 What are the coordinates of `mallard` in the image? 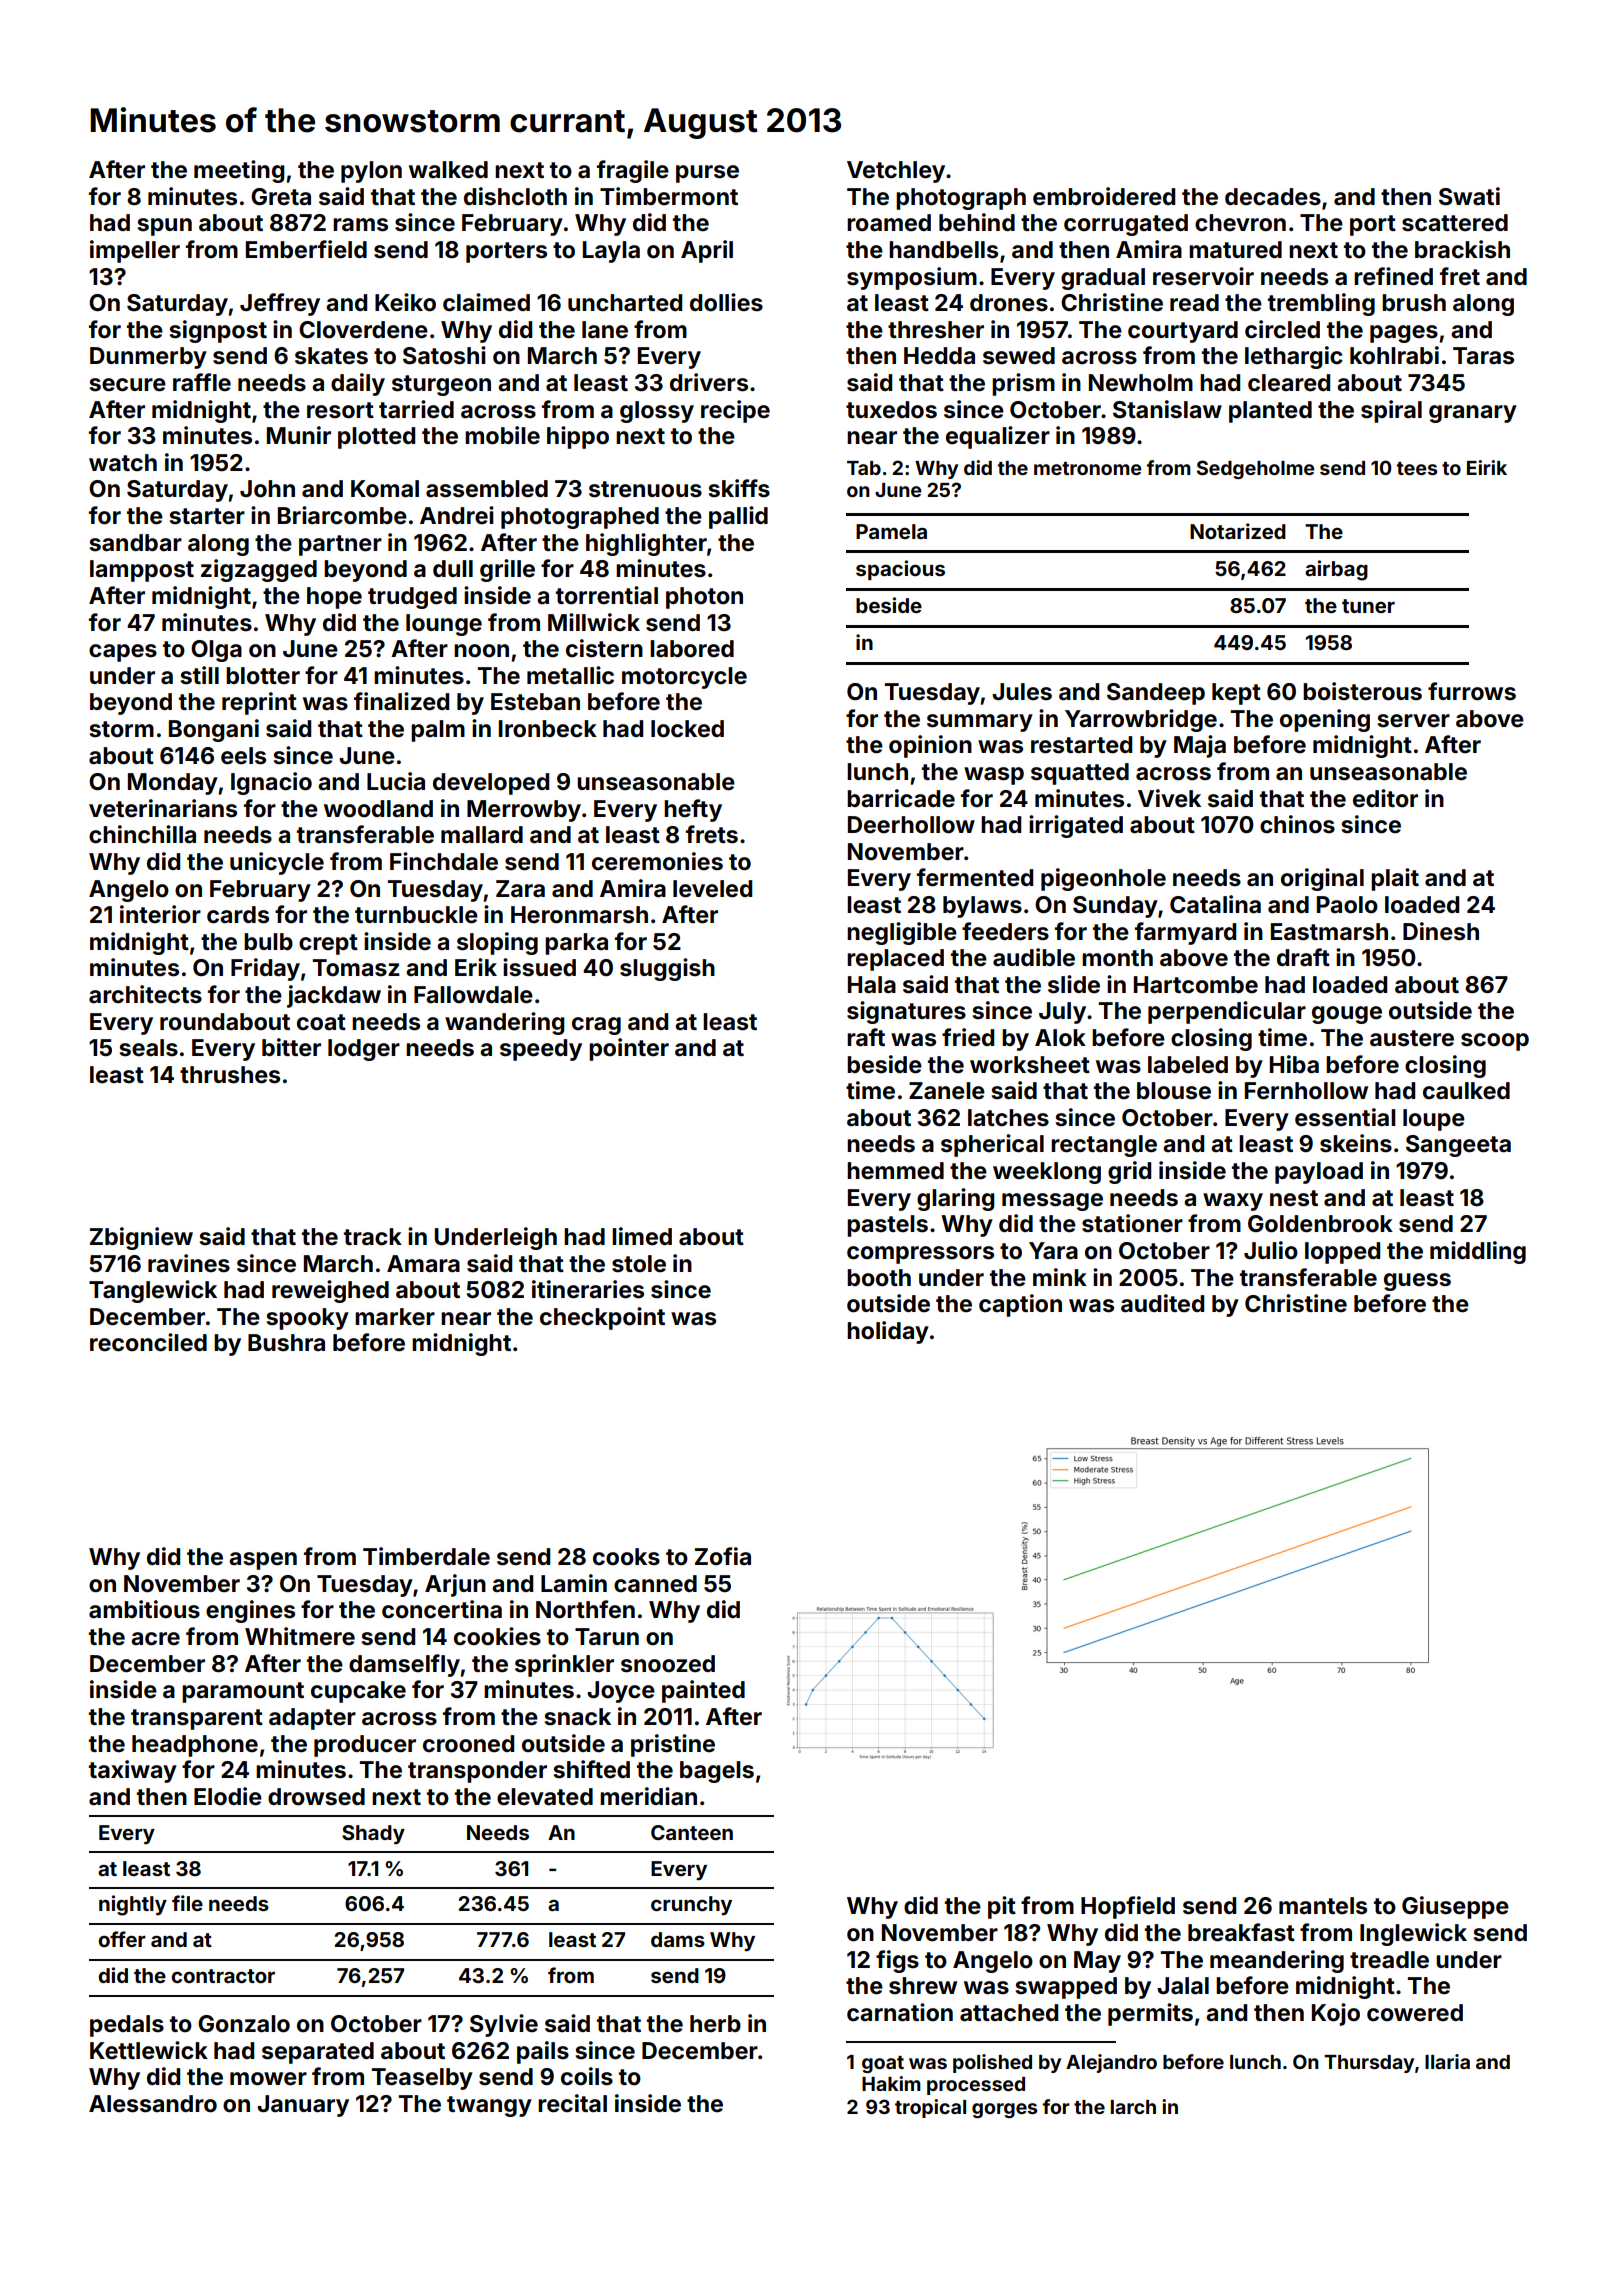 It's located at (482, 835).
